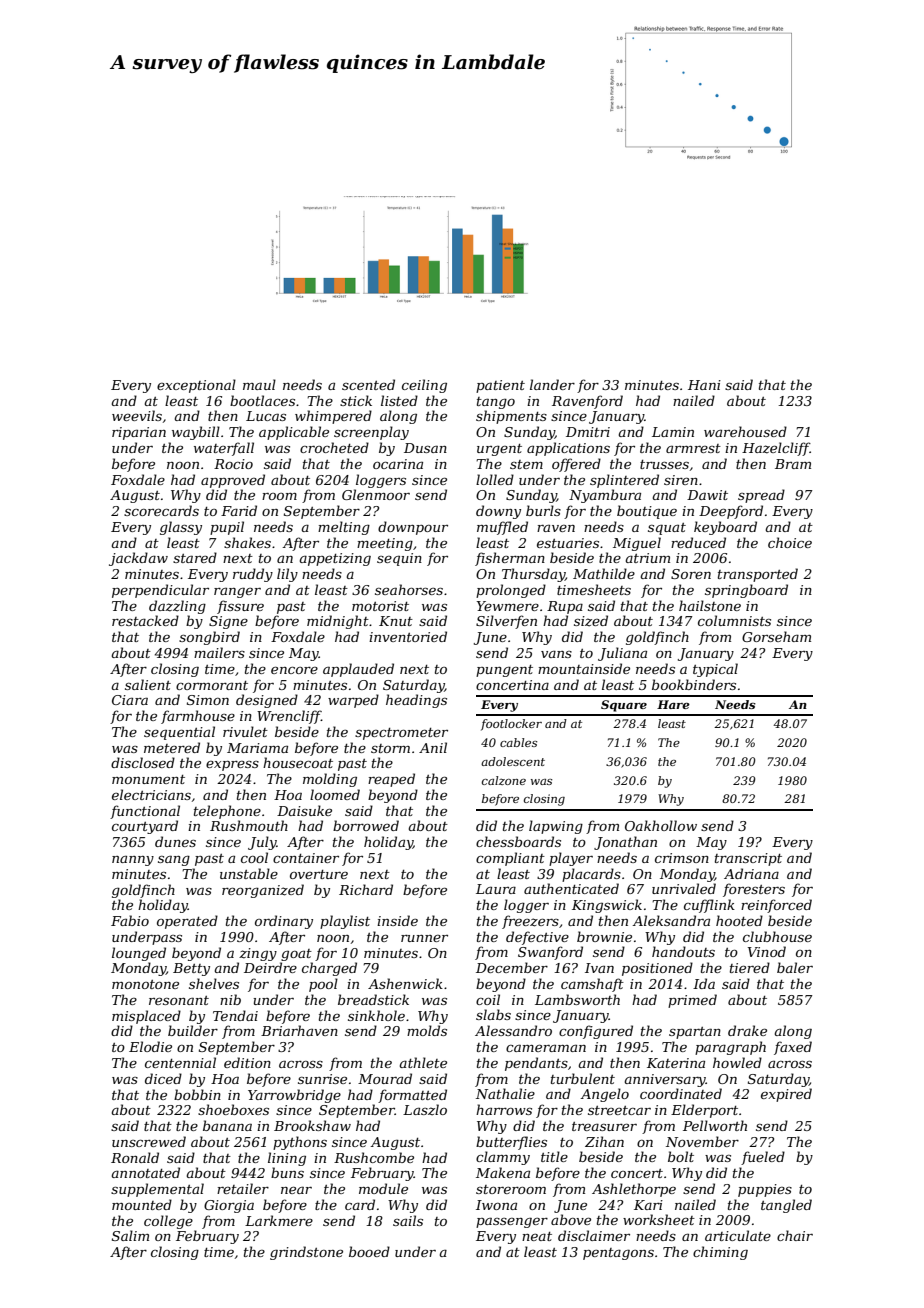  What do you see at coordinates (692, 1001) in the screenshot?
I see `primed` at bounding box center [692, 1001].
